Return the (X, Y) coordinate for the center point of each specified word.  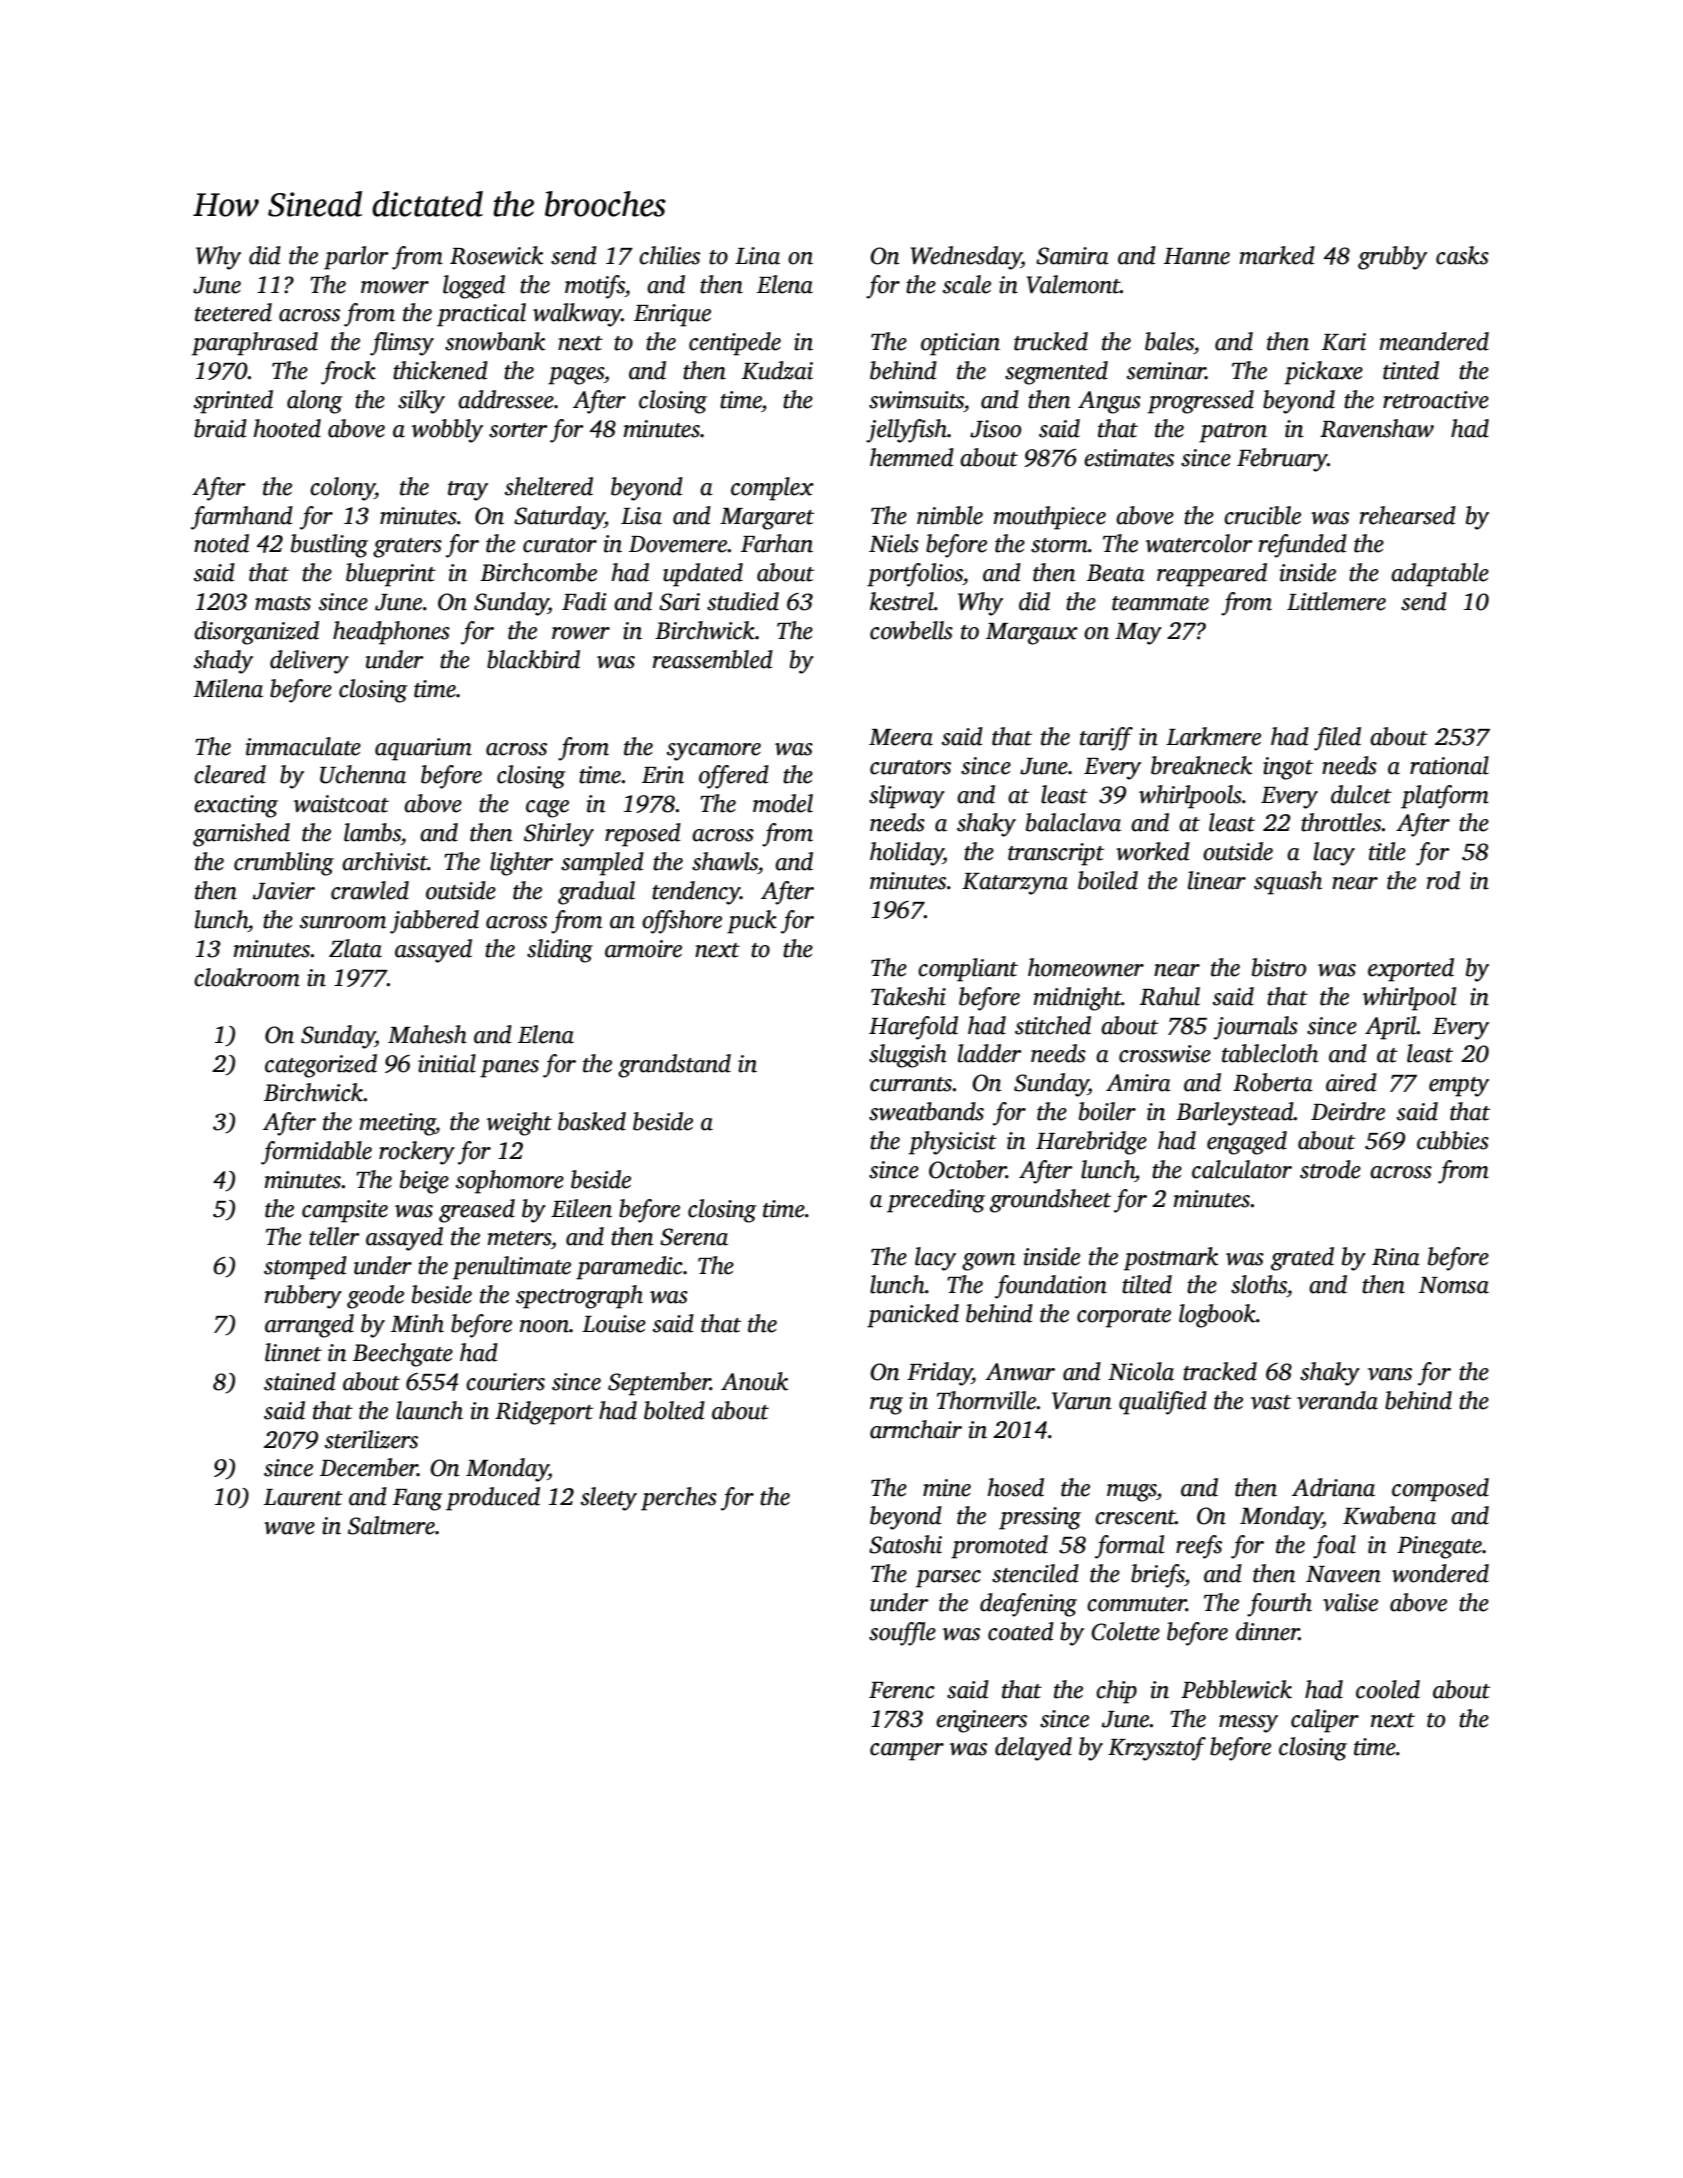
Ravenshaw (1377, 428)
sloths (1259, 1284)
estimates (1129, 458)
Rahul (1170, 996)
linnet (293, 1352)
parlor (356, 258)
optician (960, 344)
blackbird (533, 659)
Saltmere (391, 1525)
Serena (694, 1237)
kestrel (902, 601)
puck (752, 922)
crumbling (284, 864)
